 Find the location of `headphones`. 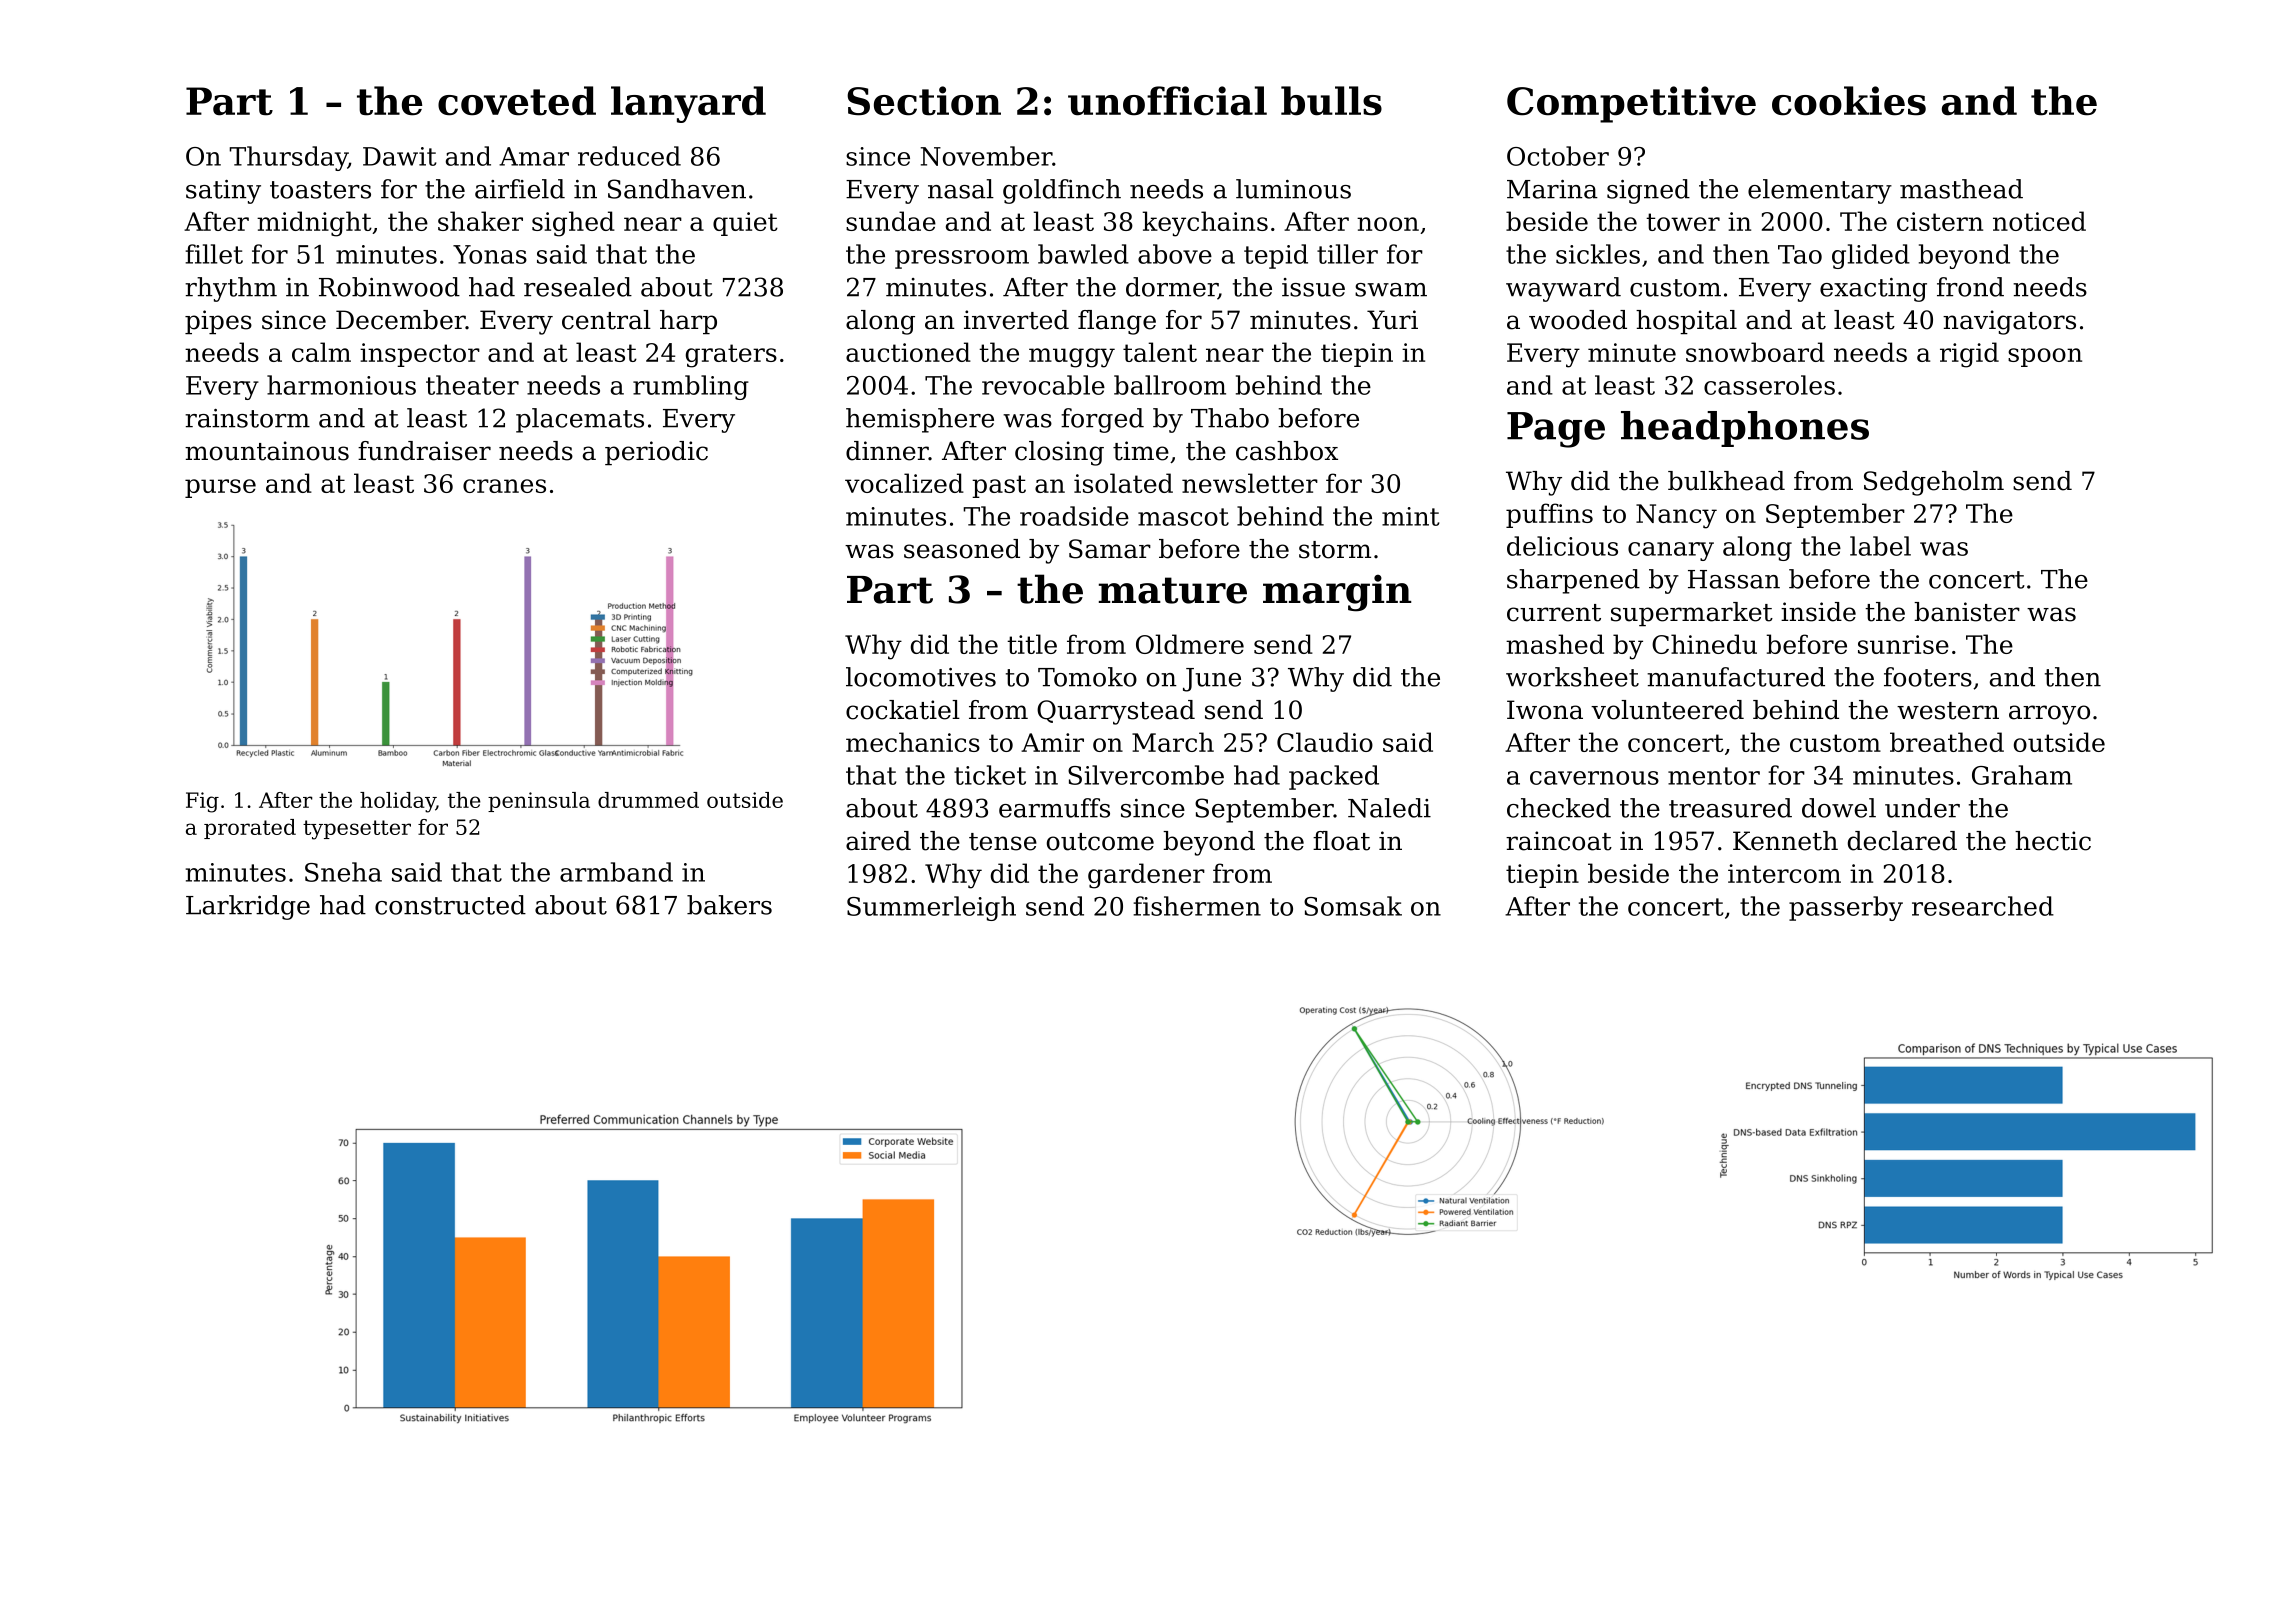

headphones is located at coordinates (1745, 429).
